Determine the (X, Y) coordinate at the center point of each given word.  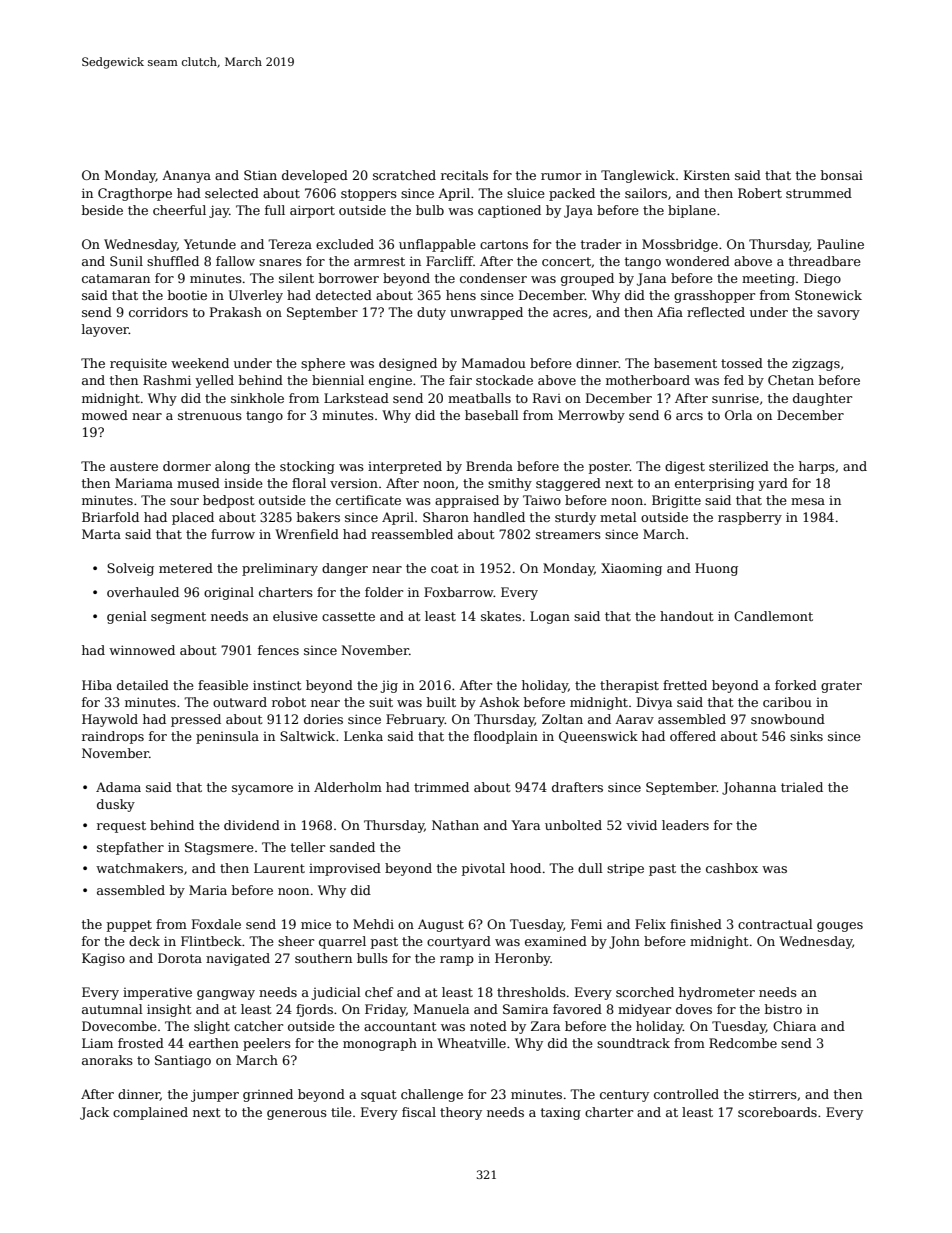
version (354, 483)
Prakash (236, 312)
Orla (738, 415)
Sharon (446, 517)
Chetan (791, 380)
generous (297, 1115)
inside (243, 483)
